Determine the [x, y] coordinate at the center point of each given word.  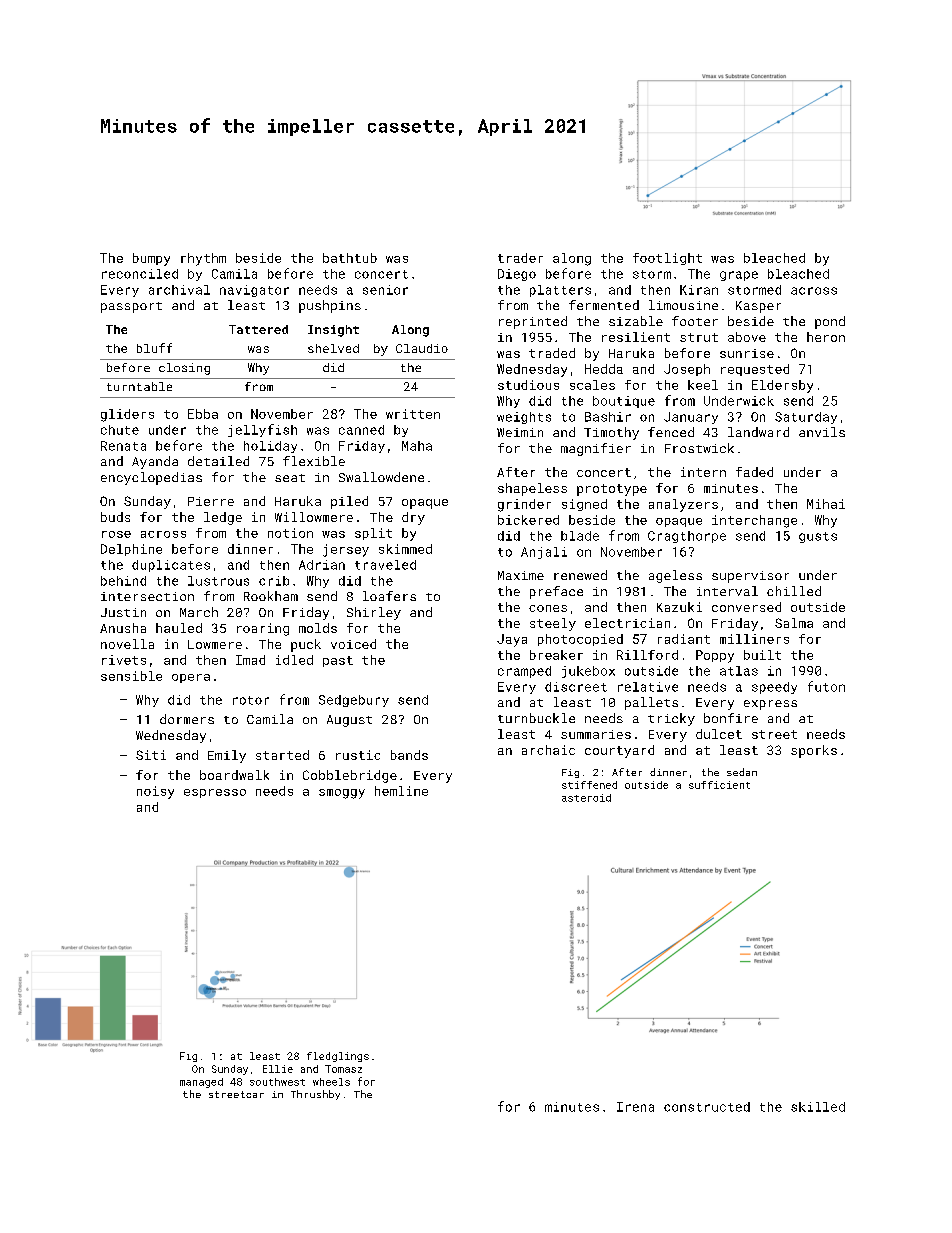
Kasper [758, 307]
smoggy [342, 794]
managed [201, 1083]
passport [131, 307]
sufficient [719, 785]
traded [552, 353]
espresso [215, 793]
